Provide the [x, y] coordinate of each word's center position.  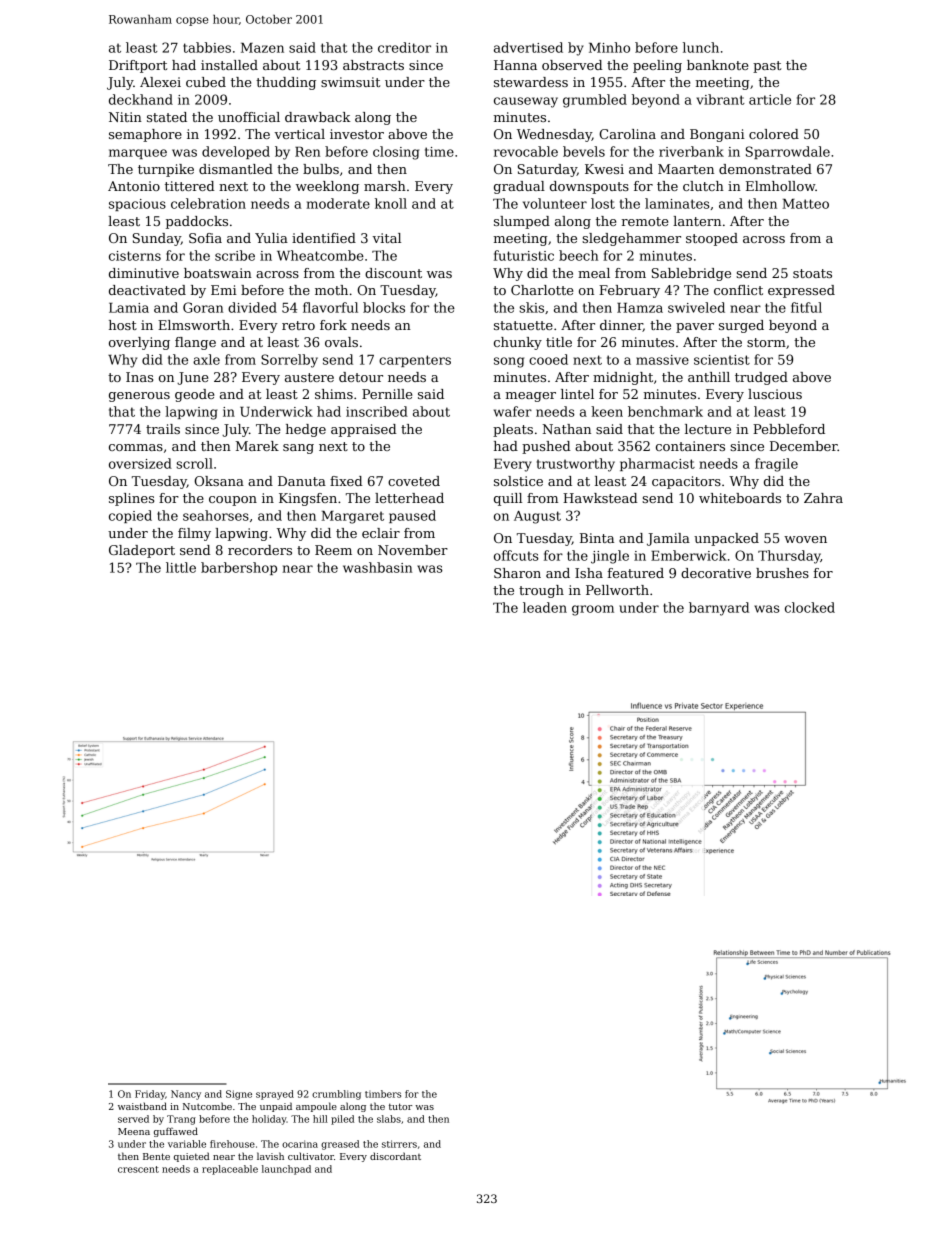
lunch [701, 47]
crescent [138, 1169]
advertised [528, 47]
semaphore [145, 135]
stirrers [399, 1144]
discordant [395, 1156]
